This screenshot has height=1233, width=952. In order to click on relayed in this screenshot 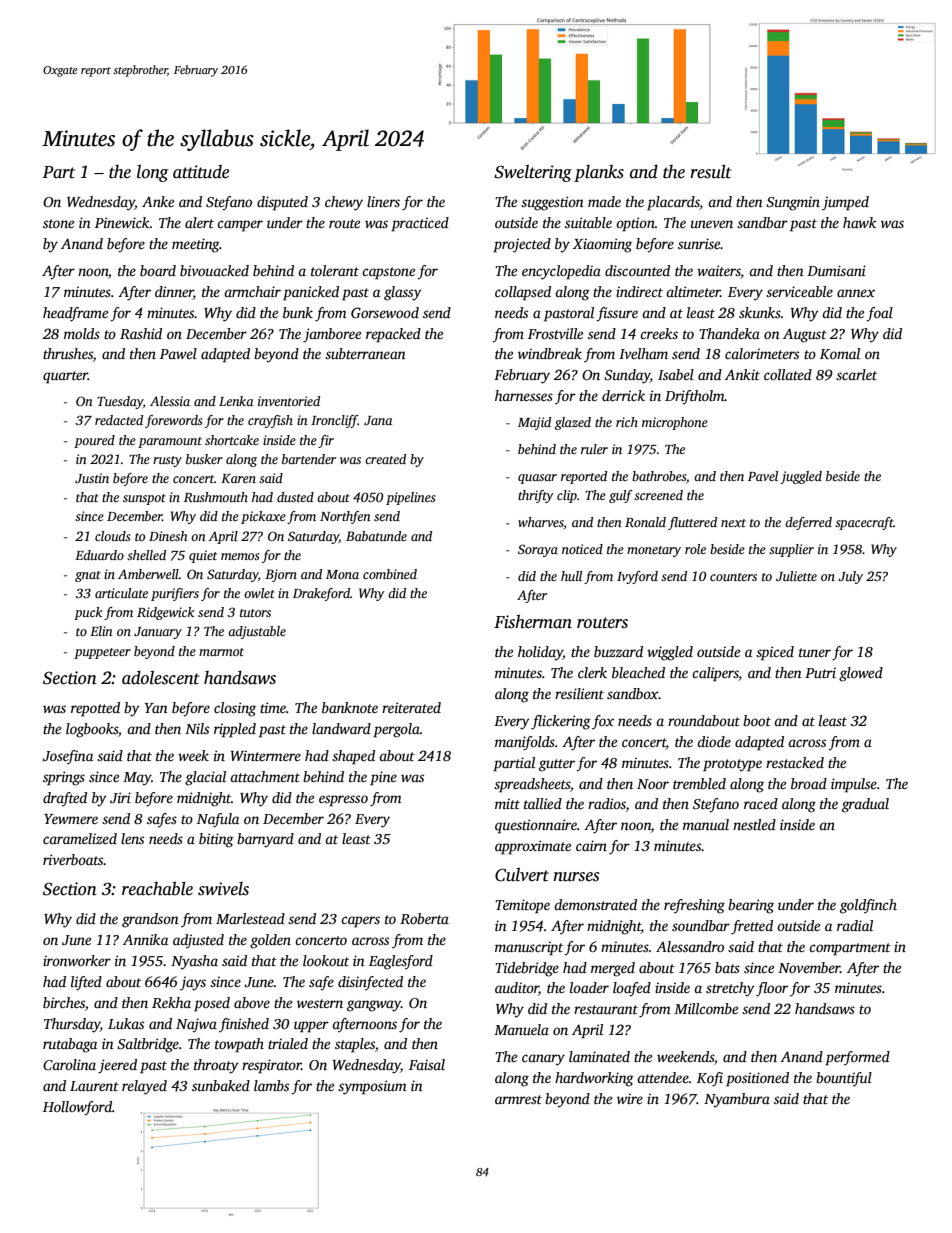, I will do `click(144, 1087)`.
